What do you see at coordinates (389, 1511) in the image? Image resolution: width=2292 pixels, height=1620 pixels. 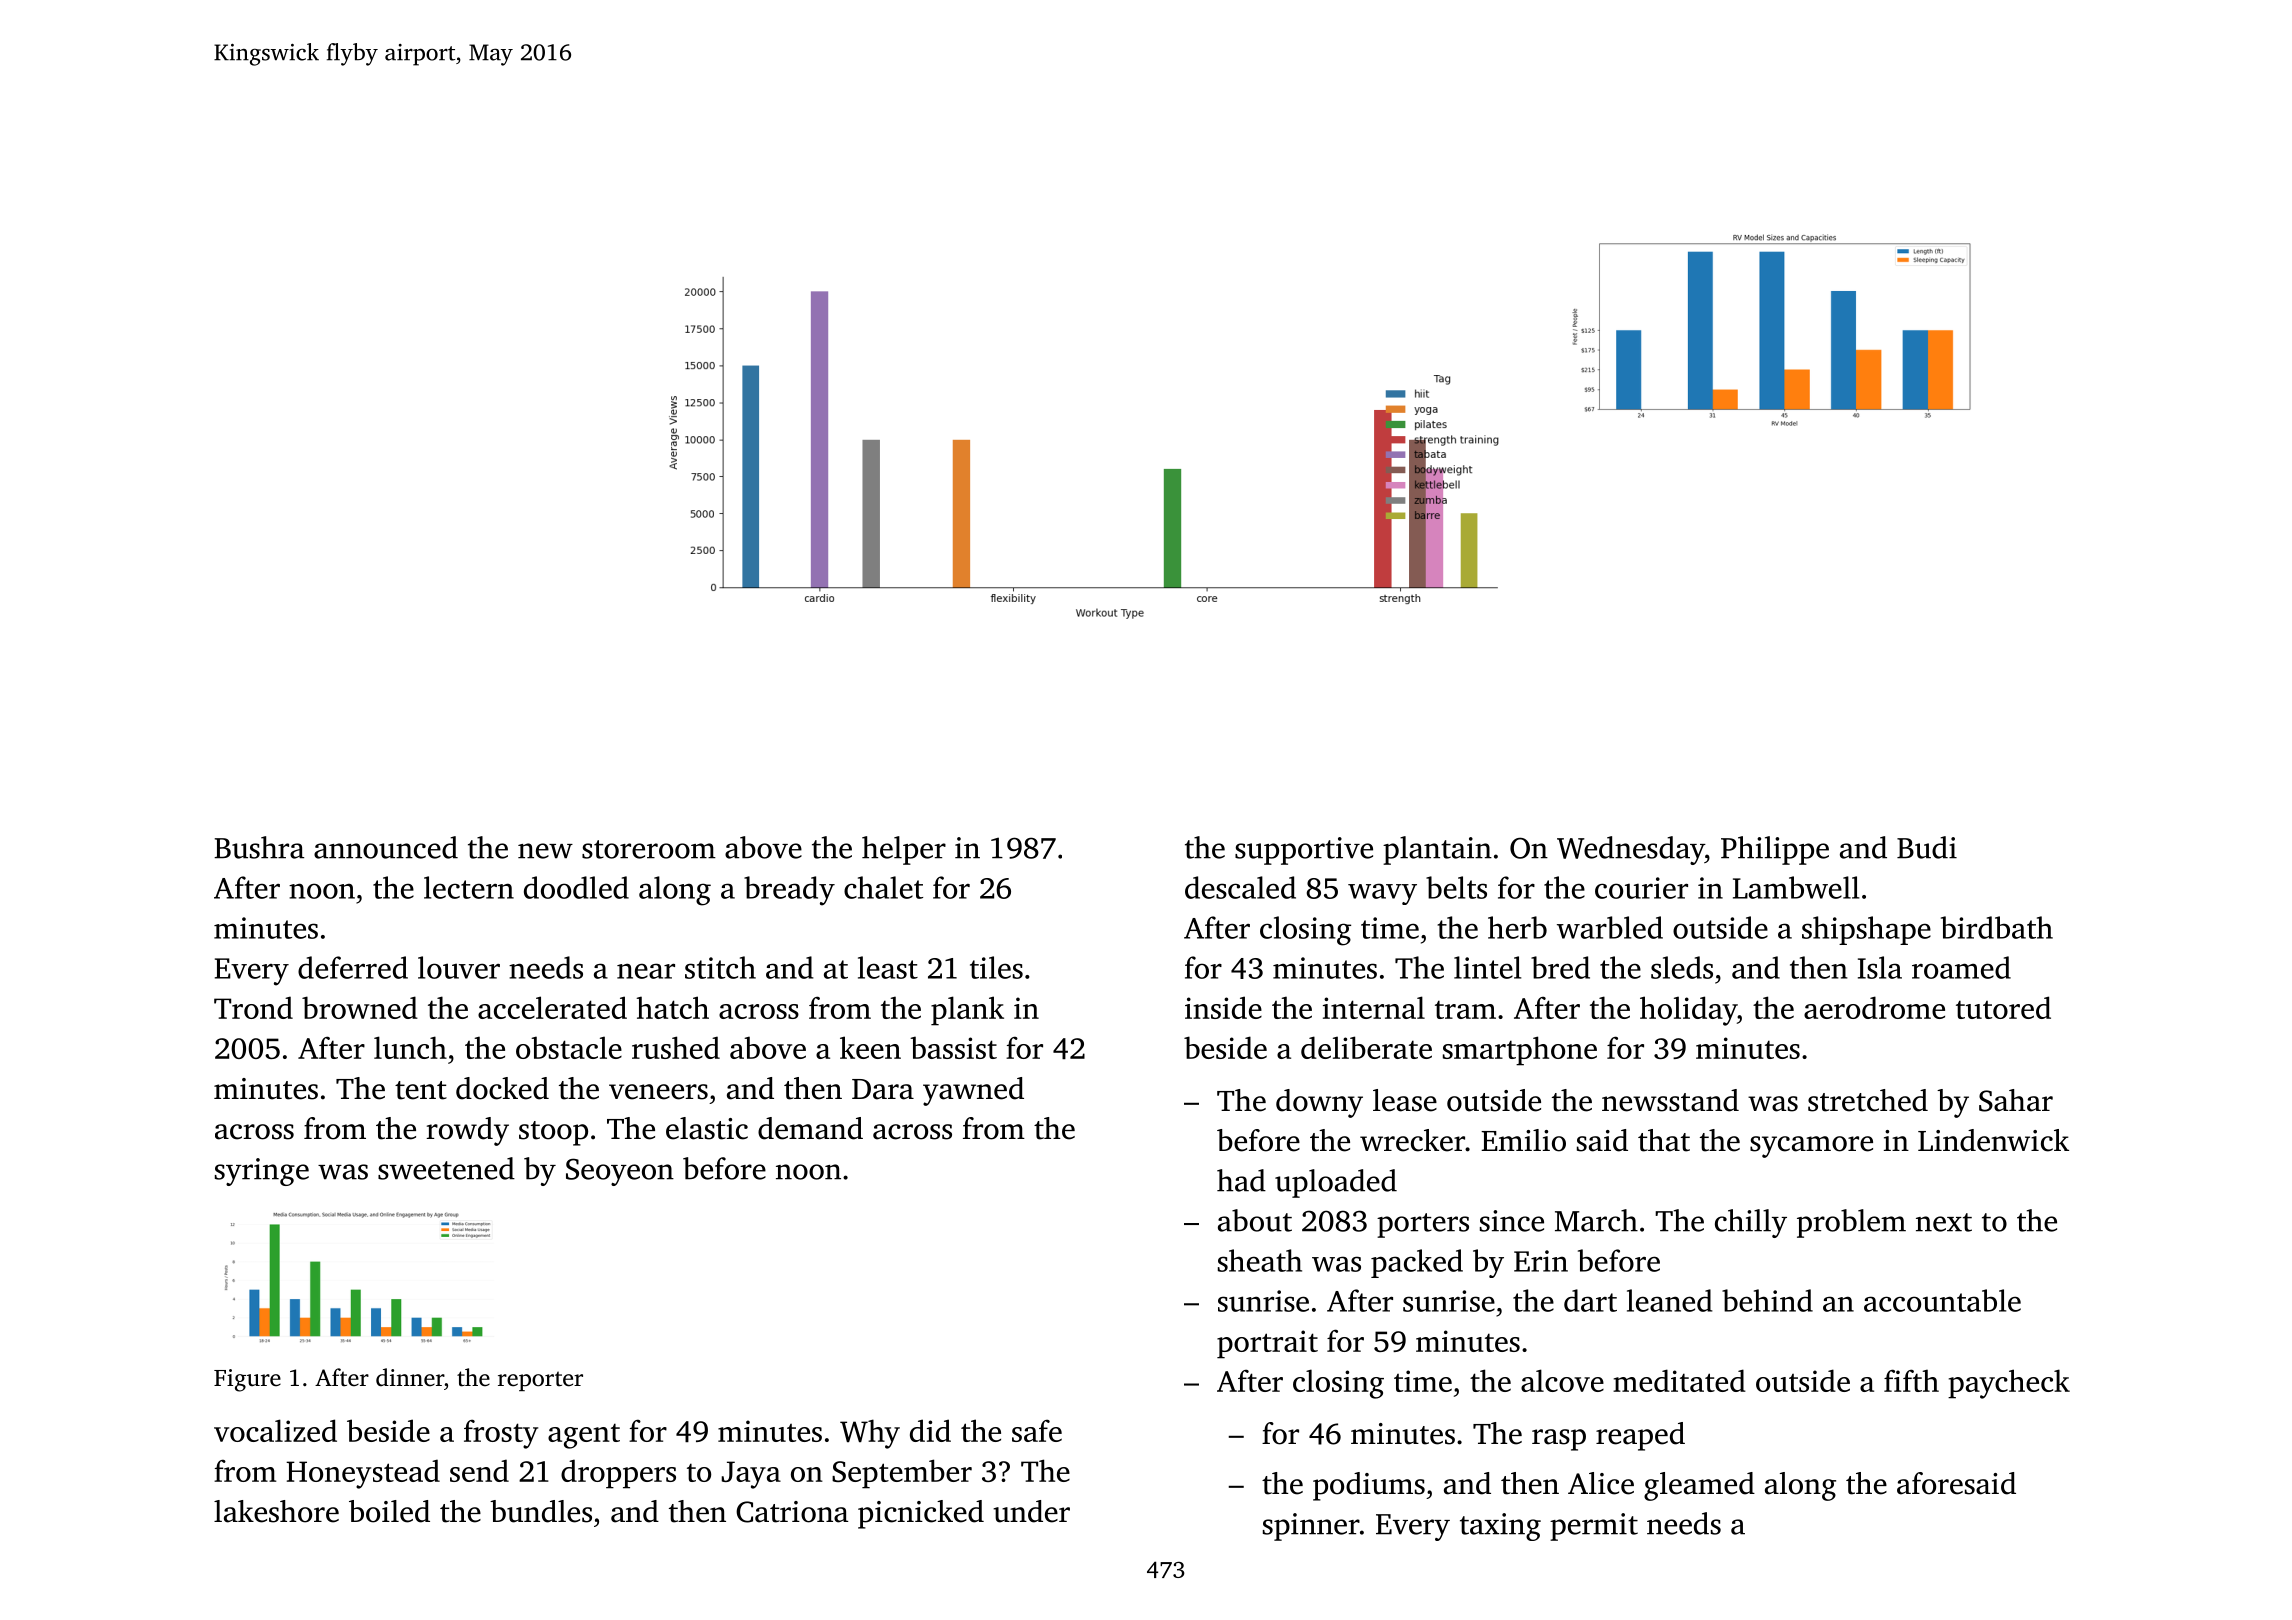 I see `boiled` at bounding box center [389, 1511].
